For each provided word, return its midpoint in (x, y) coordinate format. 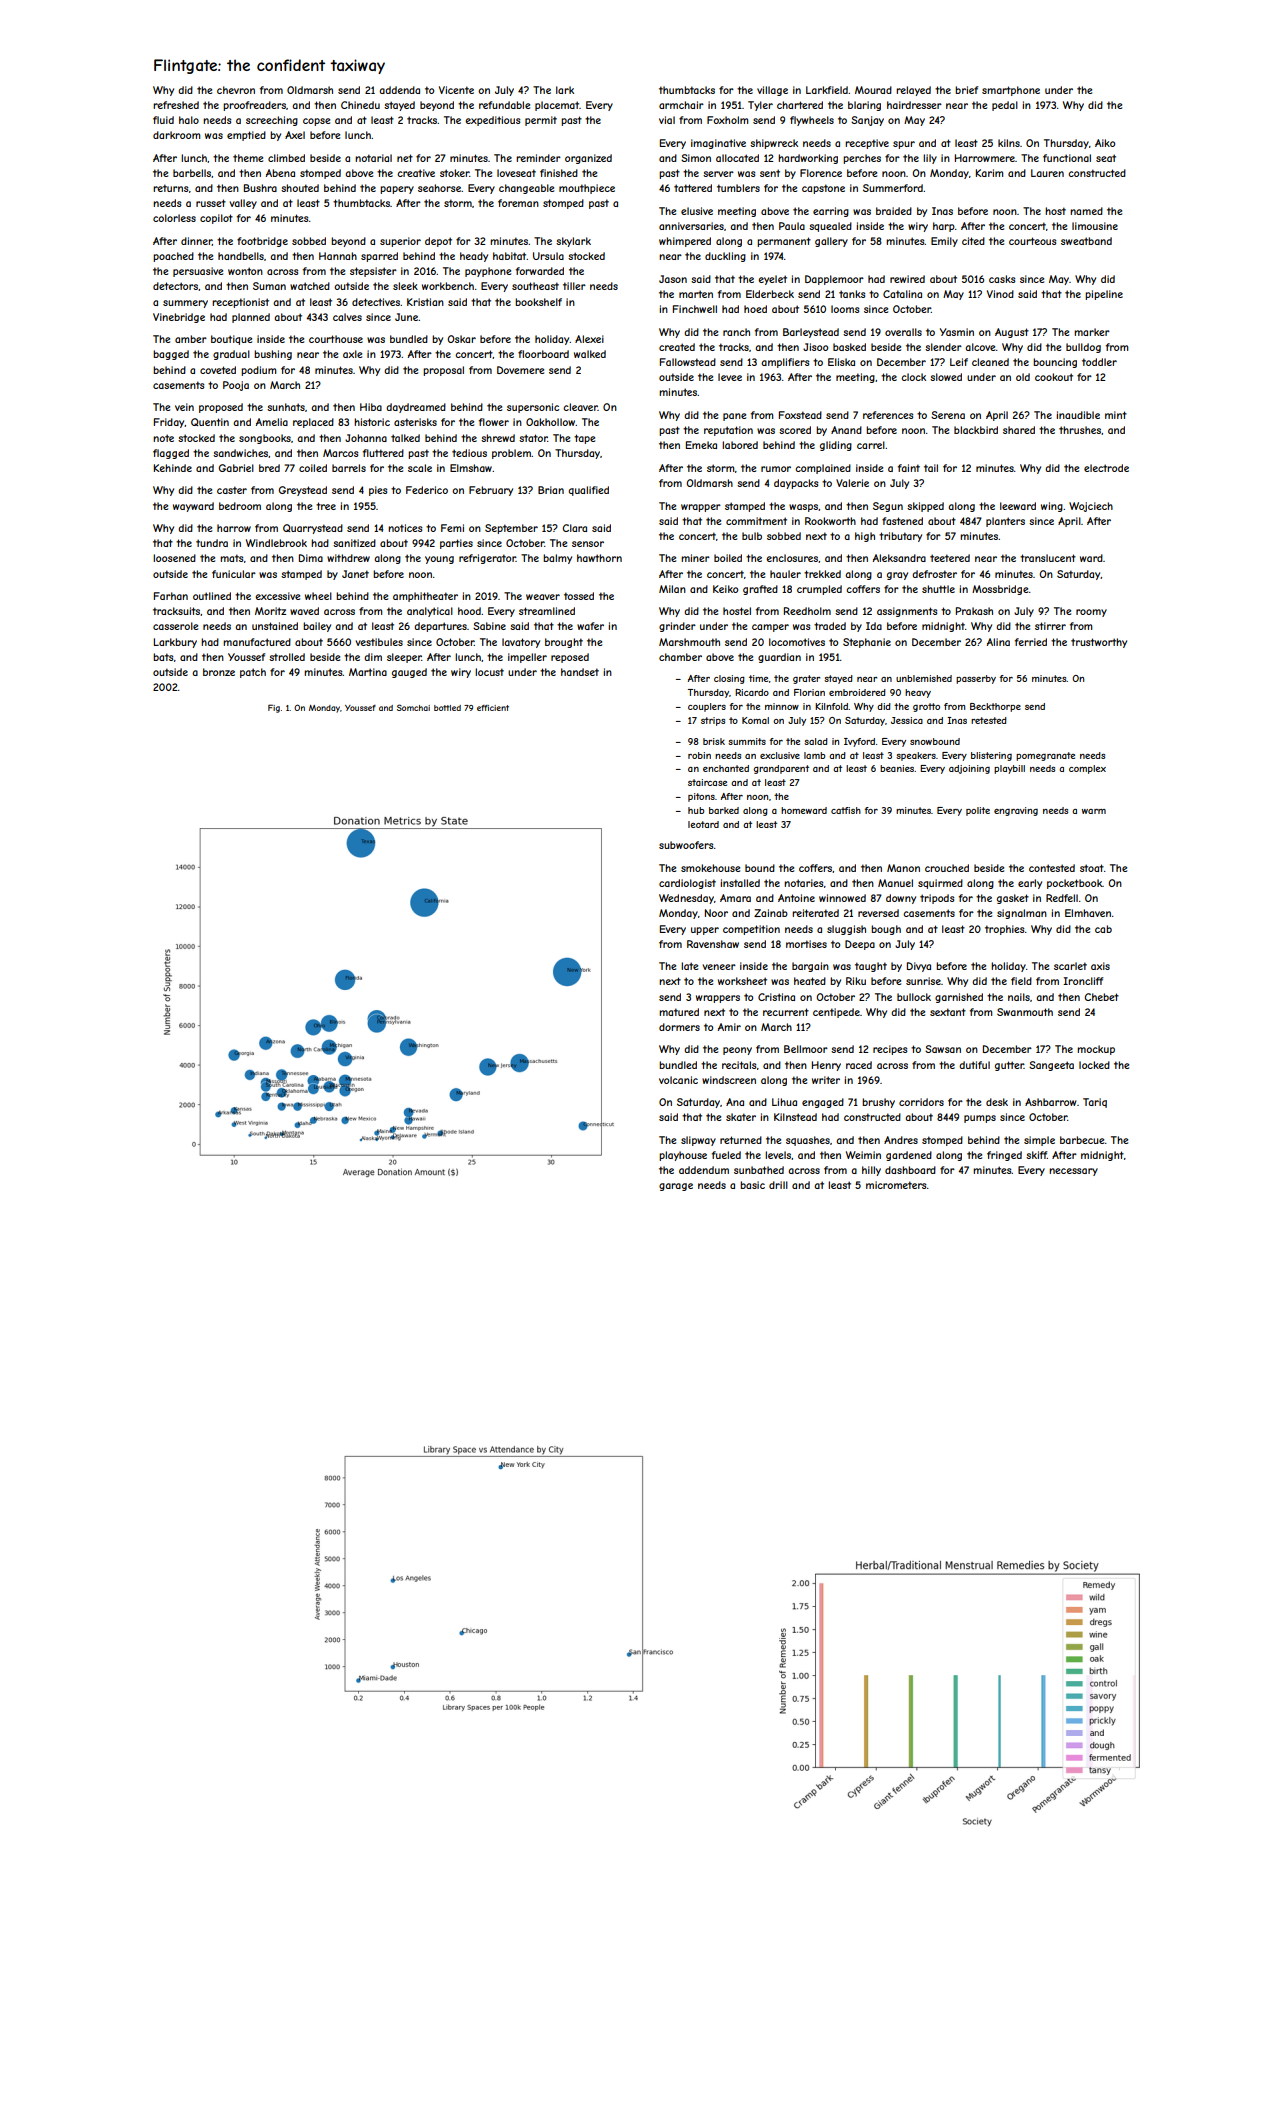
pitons (701, 797)
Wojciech (1091, 507)
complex (1087, 769)
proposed (221, 408)
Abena (280, 173)
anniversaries (691, 226)
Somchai (413, 707)
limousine (1095, 226)
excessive (277, 596)
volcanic (678, 1080)
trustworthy (1099, 643)
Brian (551, 490)
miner (695, 558)
